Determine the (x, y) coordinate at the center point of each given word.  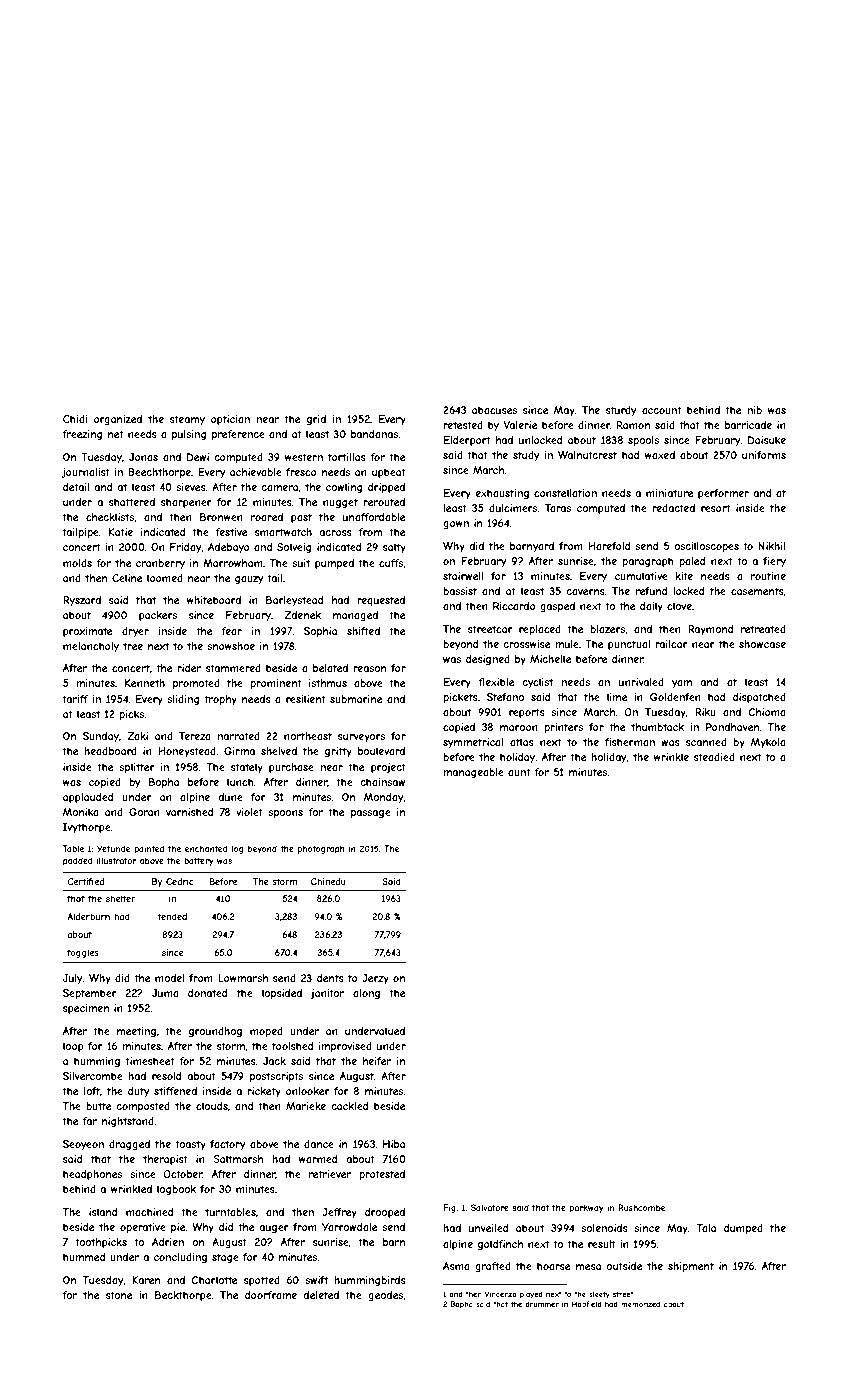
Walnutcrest (587, 455)
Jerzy (375, 979)
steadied (714, 757)
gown (456, 525)
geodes (386, 1296)
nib (754, 410)
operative (143, 1228)
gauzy (249, 580)
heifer (377, 1061)
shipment (691, 1267)
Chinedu (328, 881)
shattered (132, 502)
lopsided (282, 994)
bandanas (374, 434)
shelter (120, 898)
